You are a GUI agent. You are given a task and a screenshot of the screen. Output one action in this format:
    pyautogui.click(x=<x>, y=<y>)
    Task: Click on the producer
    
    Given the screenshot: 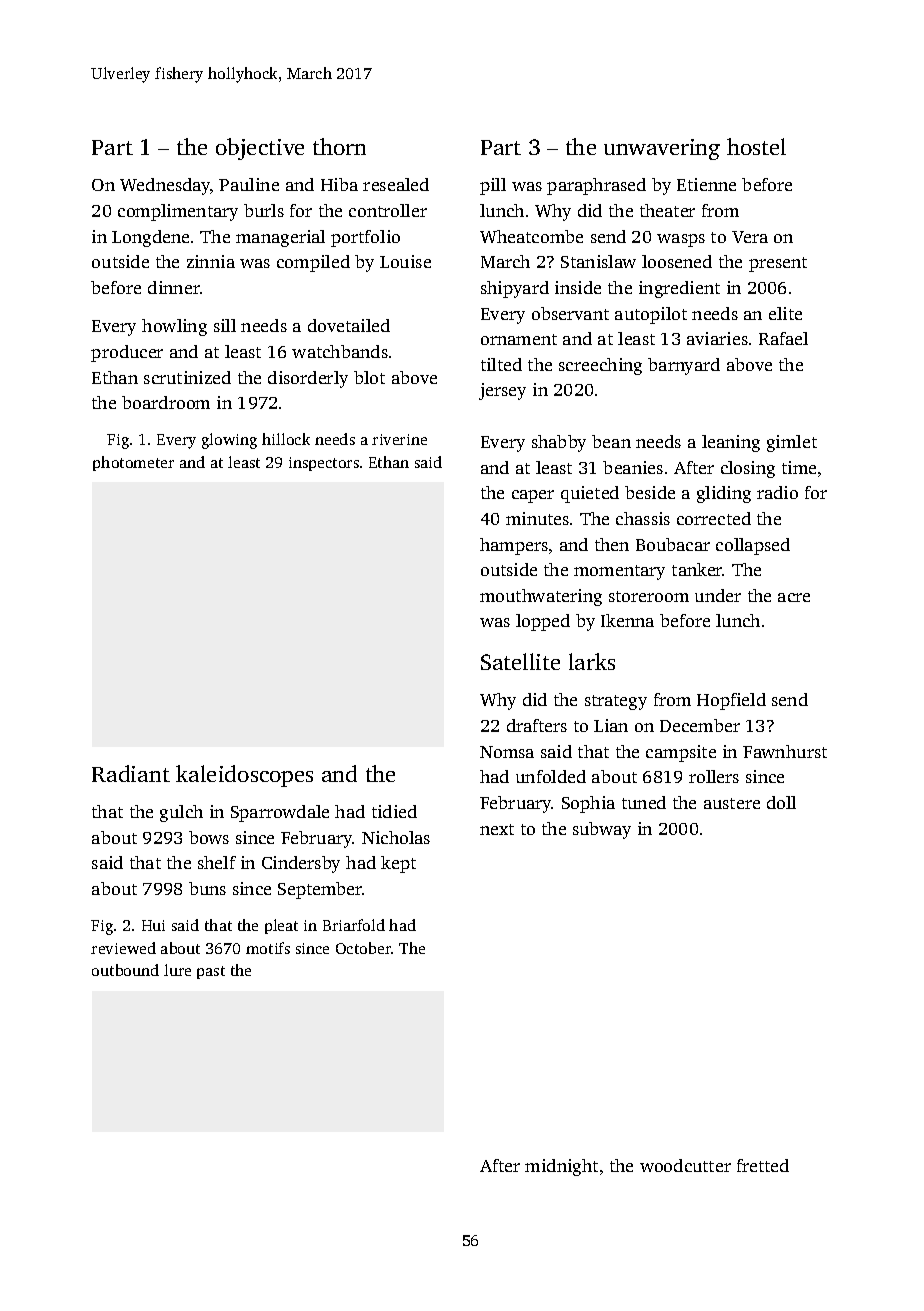 What is the action you would take?
    pyautogui.click(x=127, y=353)
